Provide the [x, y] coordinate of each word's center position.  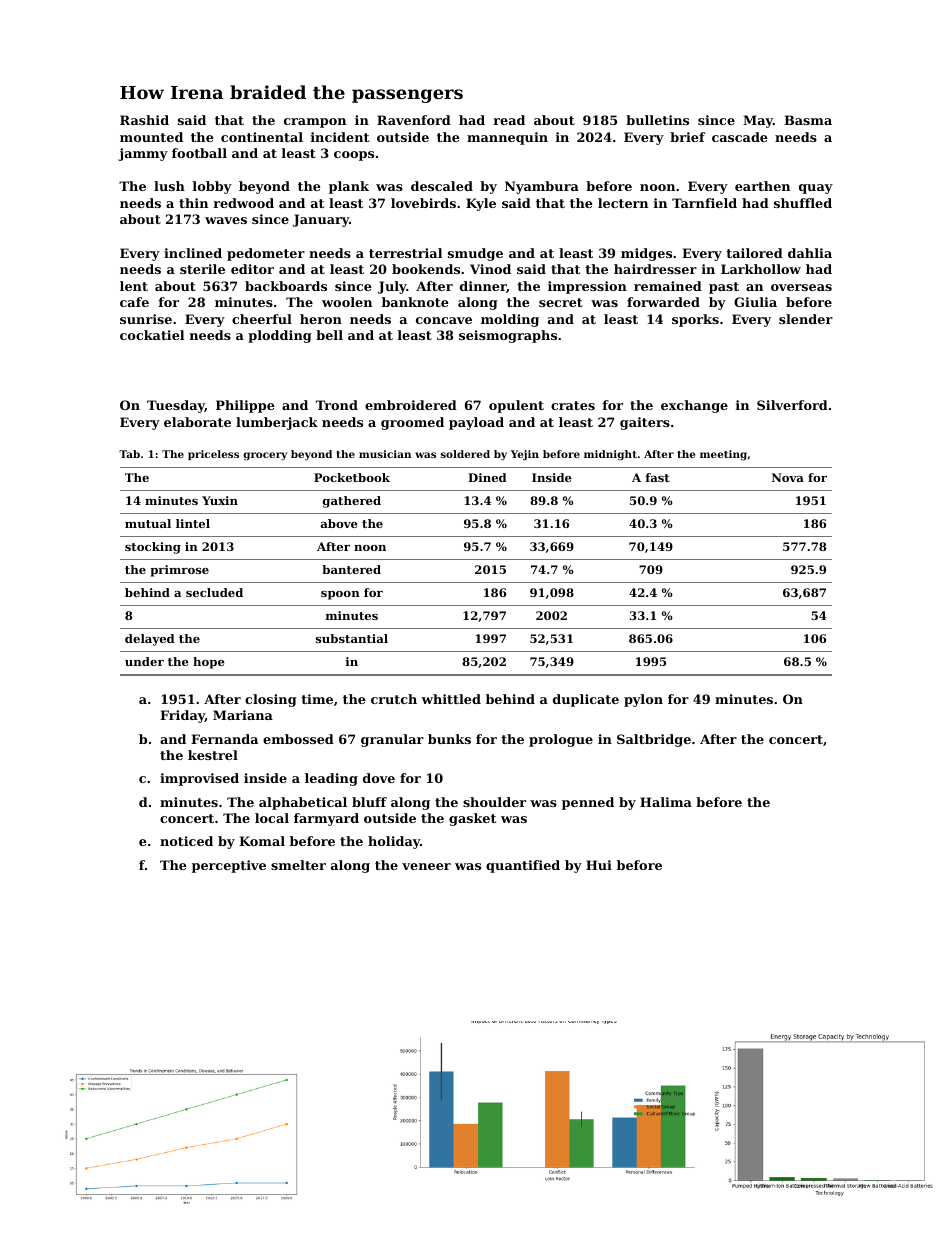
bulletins [657, 120]
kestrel [213, 755]
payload [476, 423]
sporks [695, 320]
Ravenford [414, 120]
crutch [394, 699]
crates [573, 405]
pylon [643, 700]
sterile [202, 269]
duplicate [586, 700]
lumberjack [277, 423]
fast [658, 477]
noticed [186, 841]
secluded [214, 592]
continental [262, 137]
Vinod [490, 269]
